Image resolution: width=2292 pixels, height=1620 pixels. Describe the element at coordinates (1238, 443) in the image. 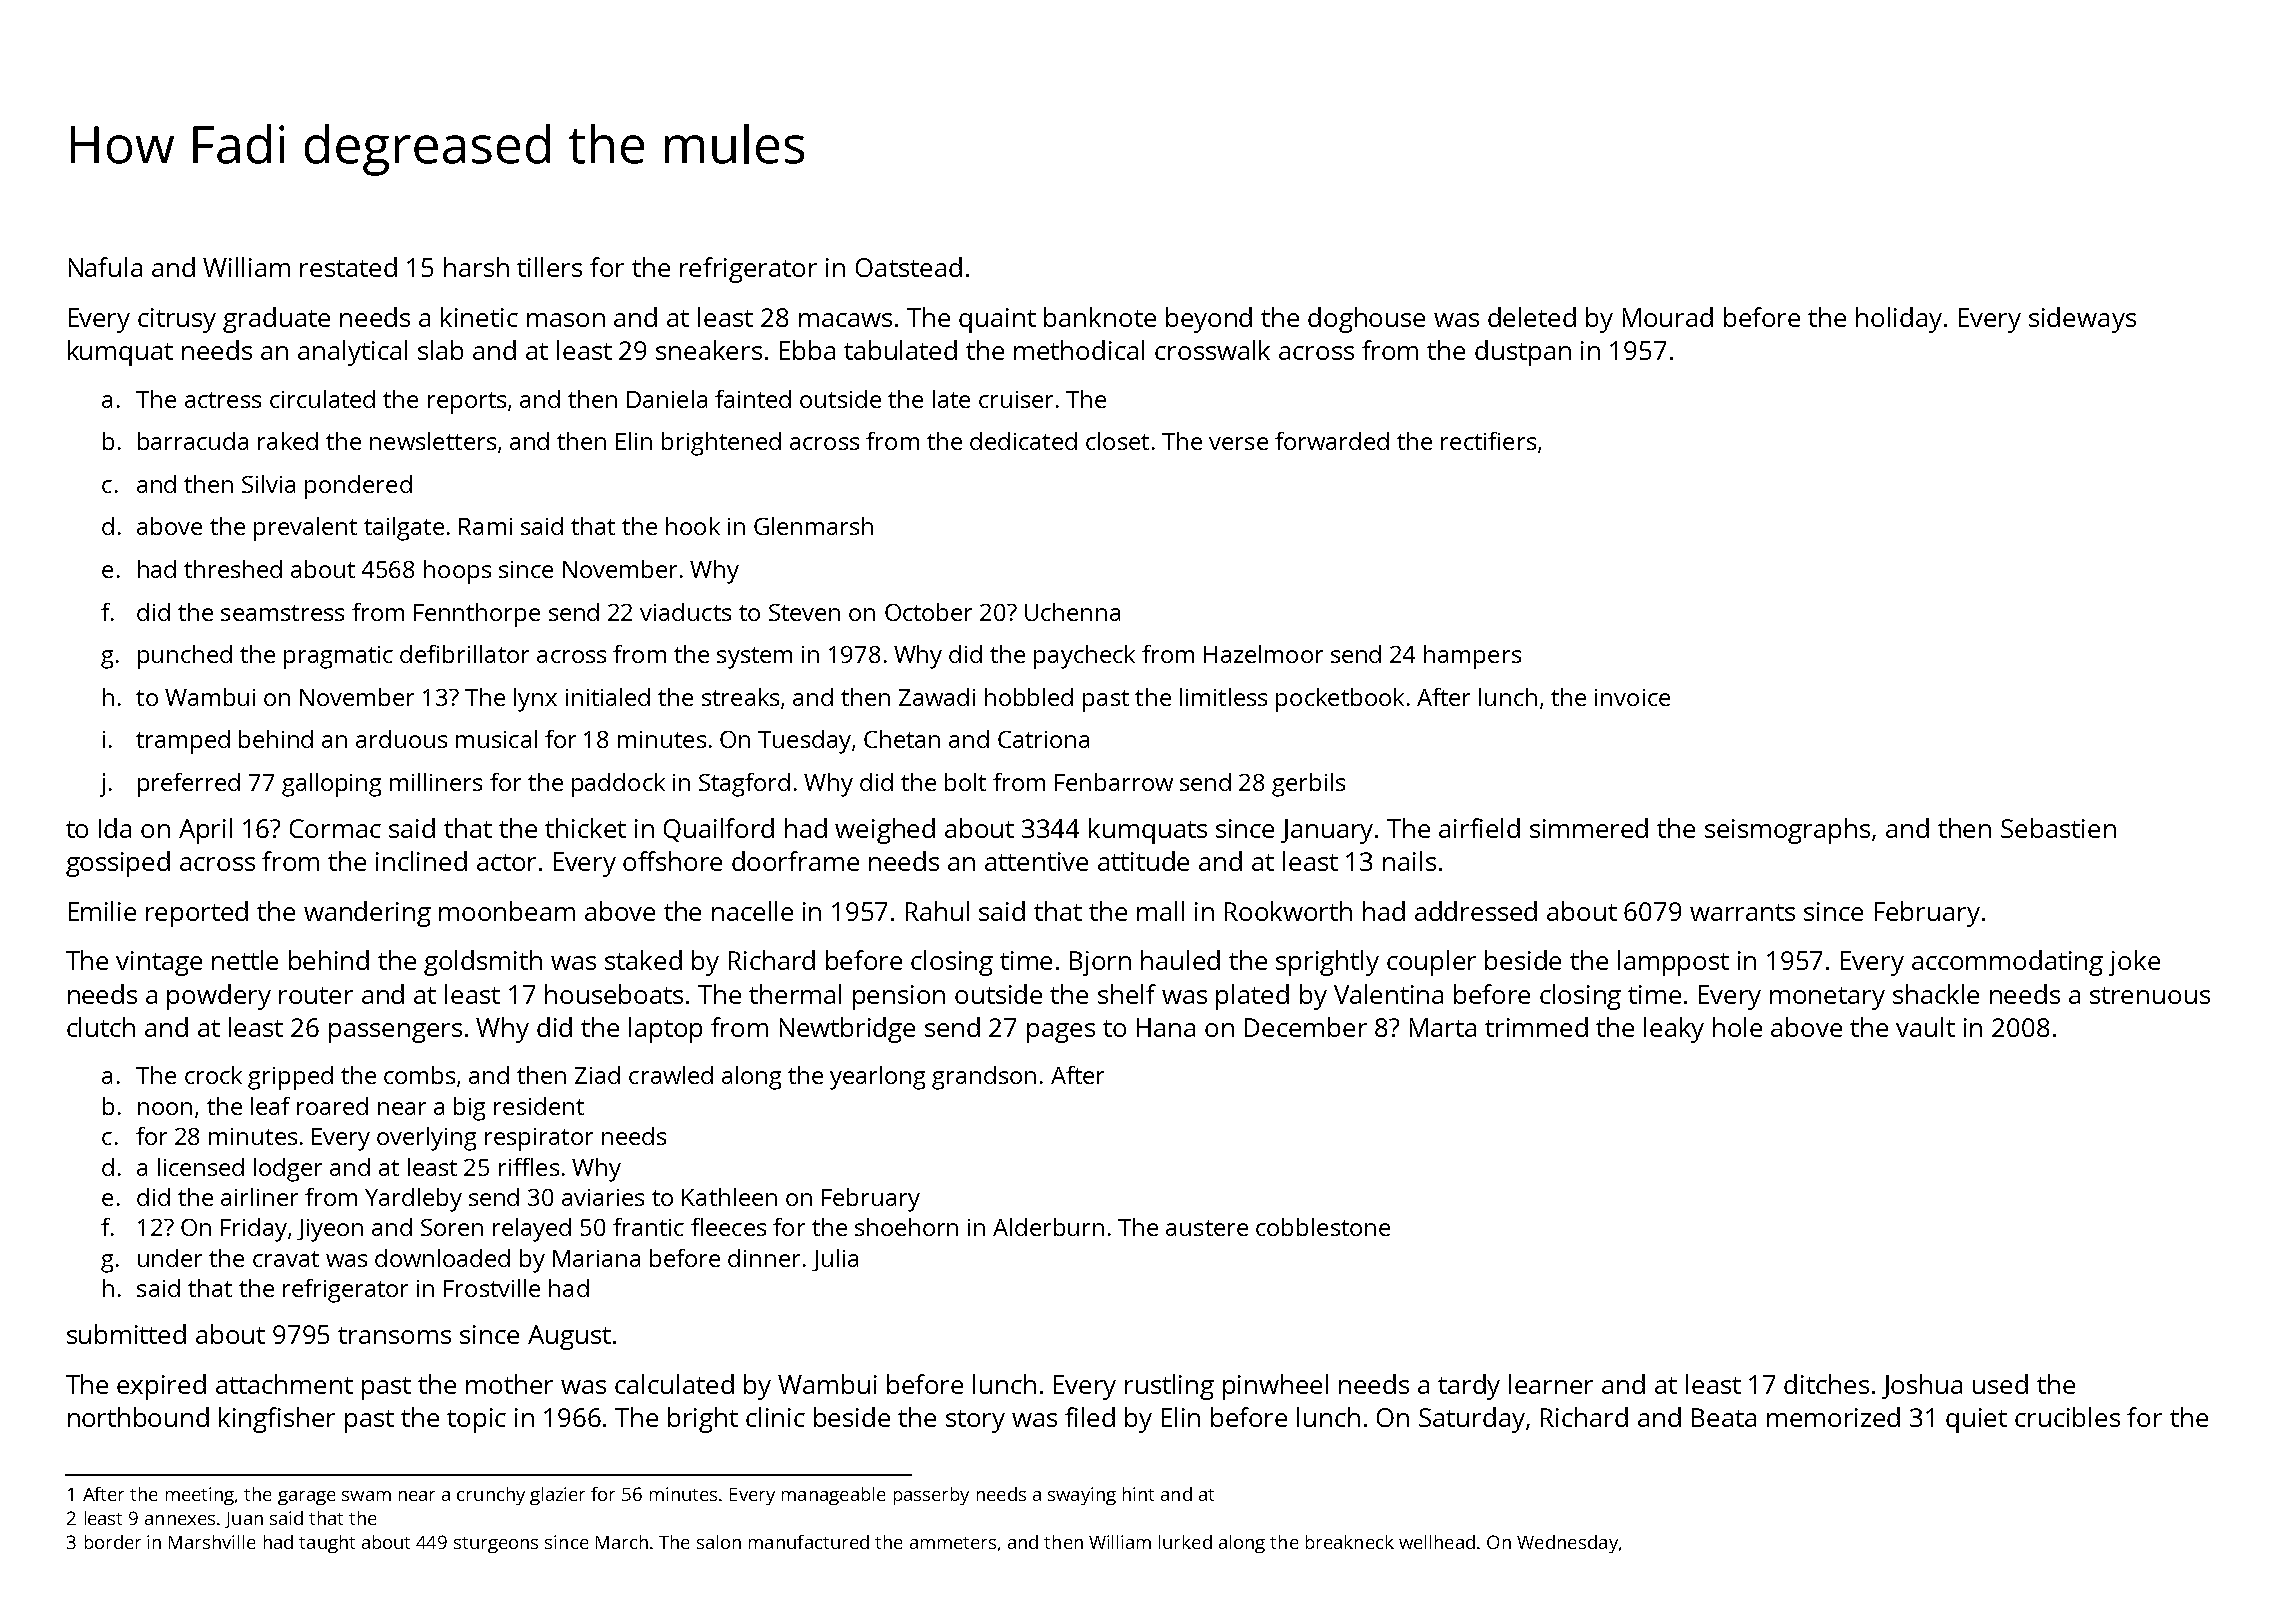

I see `verse` at that location.
